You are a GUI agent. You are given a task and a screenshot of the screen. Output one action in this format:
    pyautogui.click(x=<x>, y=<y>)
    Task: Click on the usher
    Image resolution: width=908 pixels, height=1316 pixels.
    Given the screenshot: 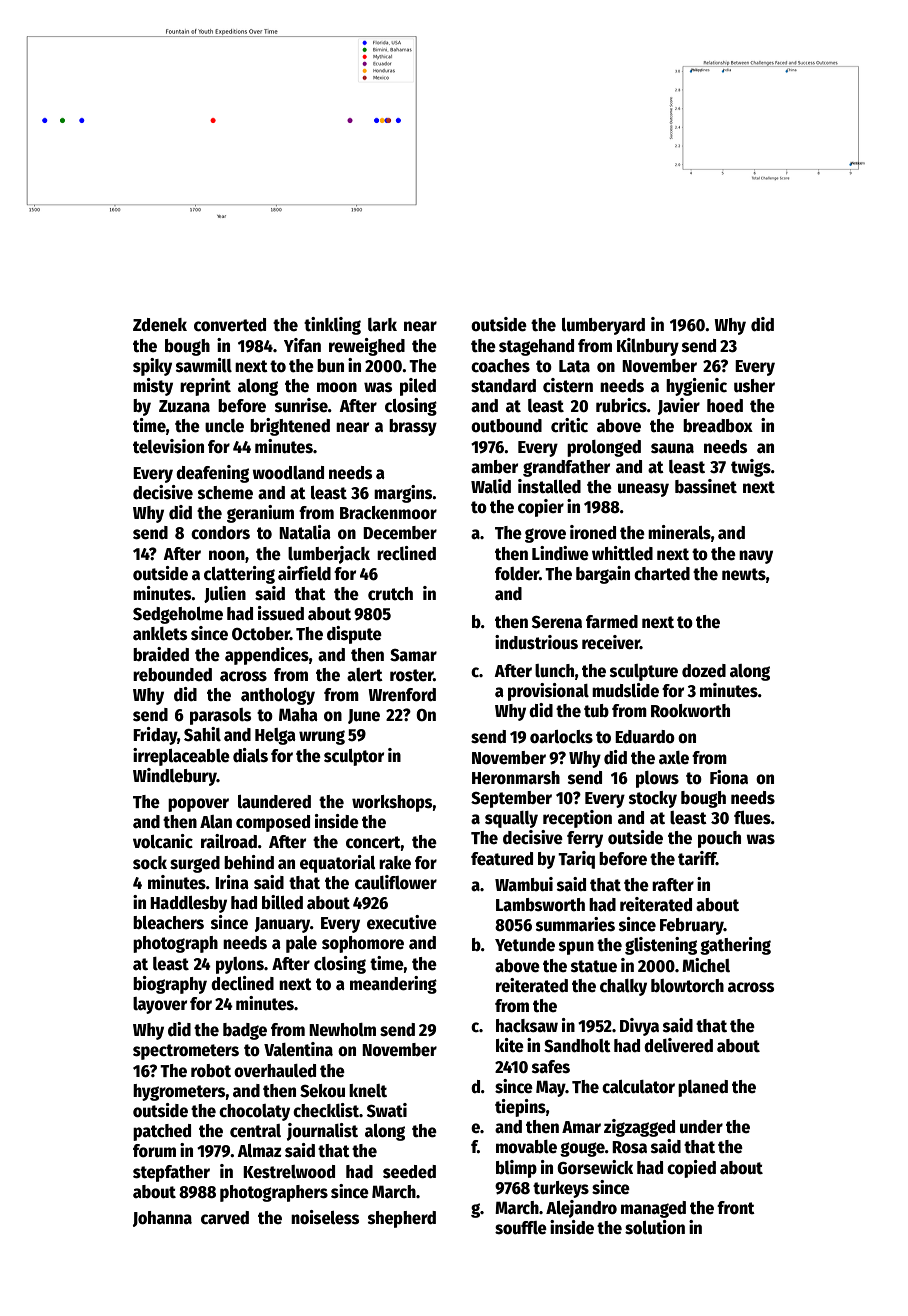 What is the action you would take?
    pyautogui.click(x=754, y=386)
